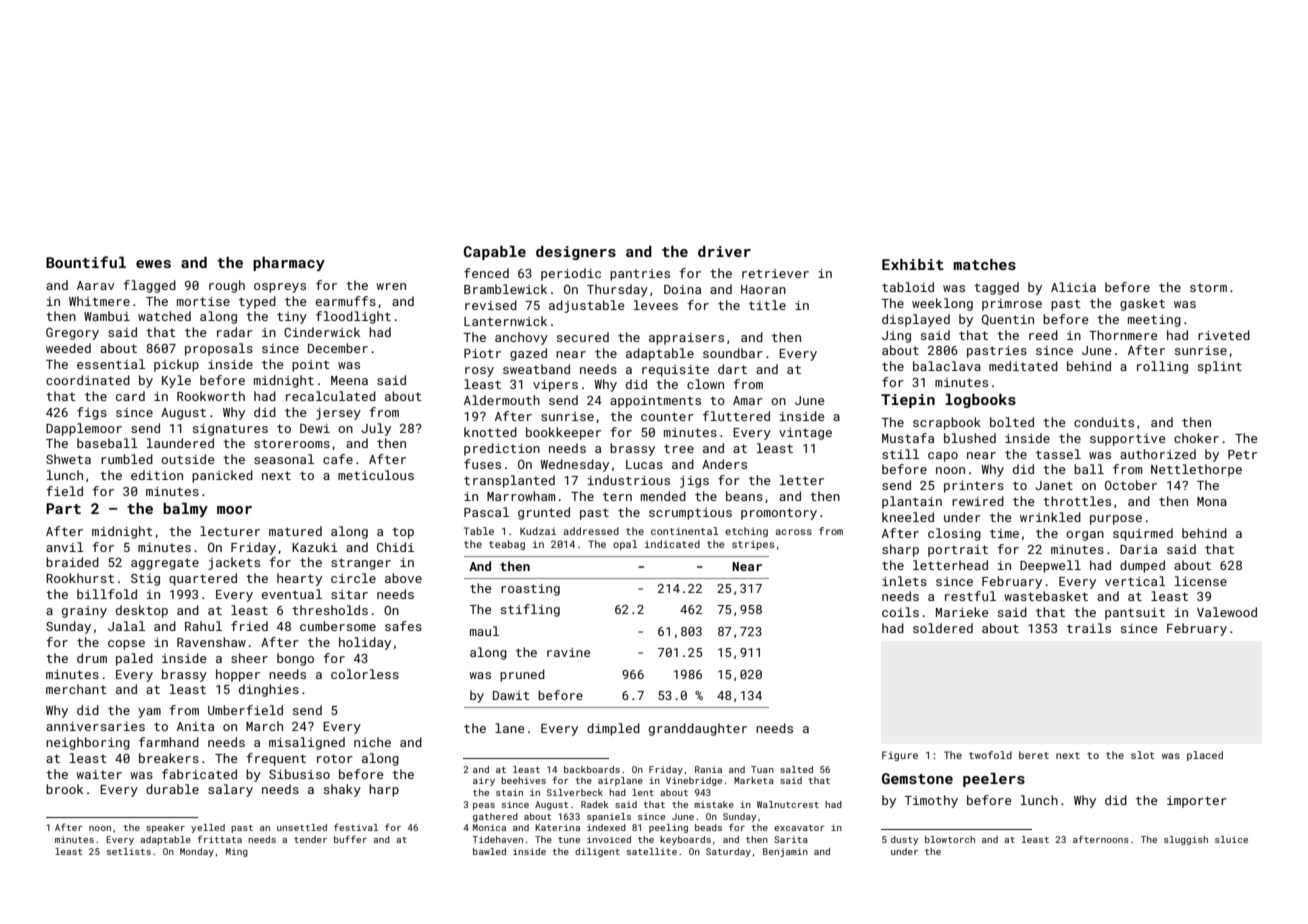  What do you see at coordinates (724, 251) in the document?
I see `driver` at bounding box center [724, 251].
